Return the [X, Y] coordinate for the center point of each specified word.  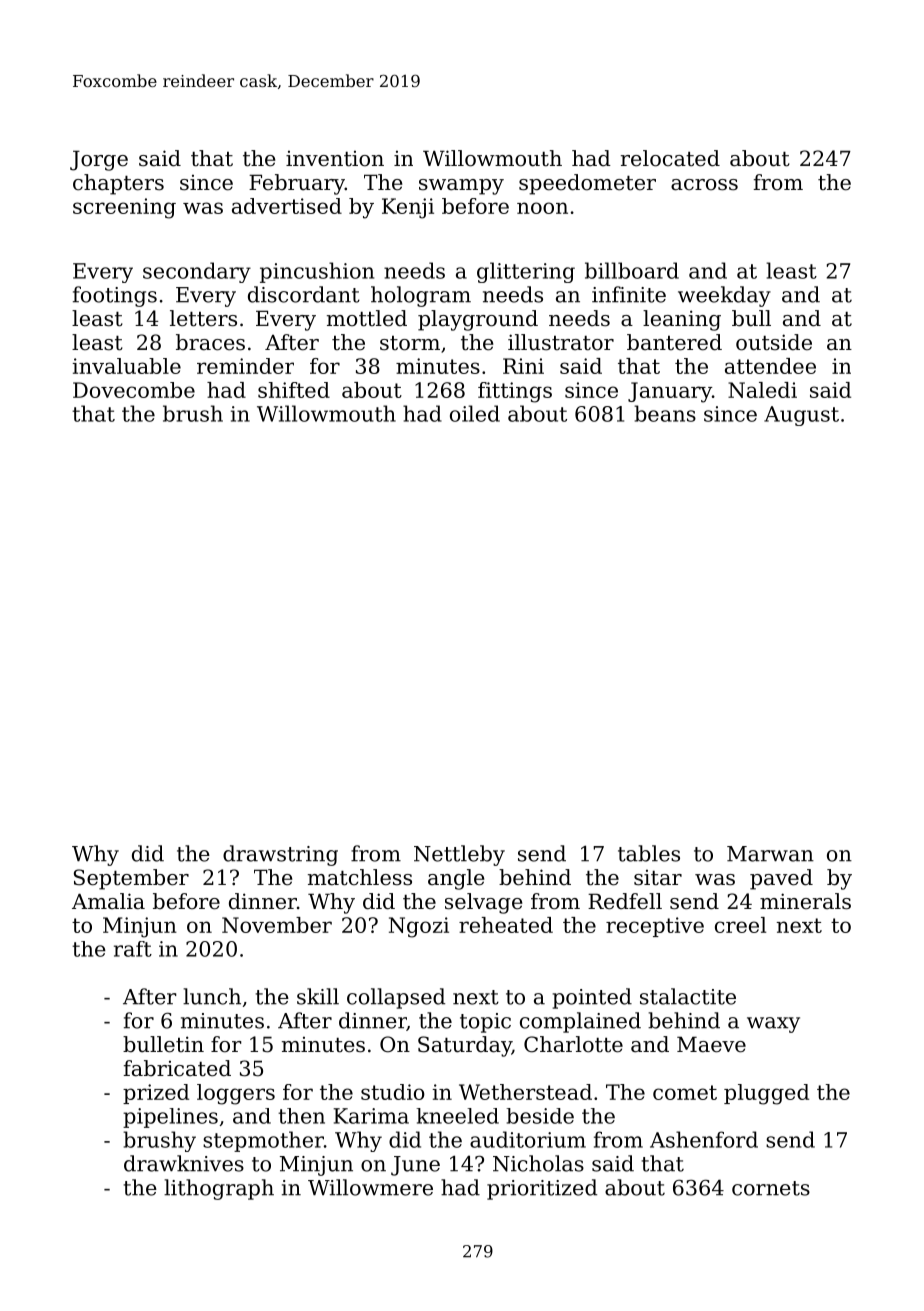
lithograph [219, 1189]
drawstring [280, 855]
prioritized [542, 1189]
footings [115, 296]
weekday [724, 296]
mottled [367, 318]
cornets [771, 1188]
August [801, 416]
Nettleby [459, 855]
